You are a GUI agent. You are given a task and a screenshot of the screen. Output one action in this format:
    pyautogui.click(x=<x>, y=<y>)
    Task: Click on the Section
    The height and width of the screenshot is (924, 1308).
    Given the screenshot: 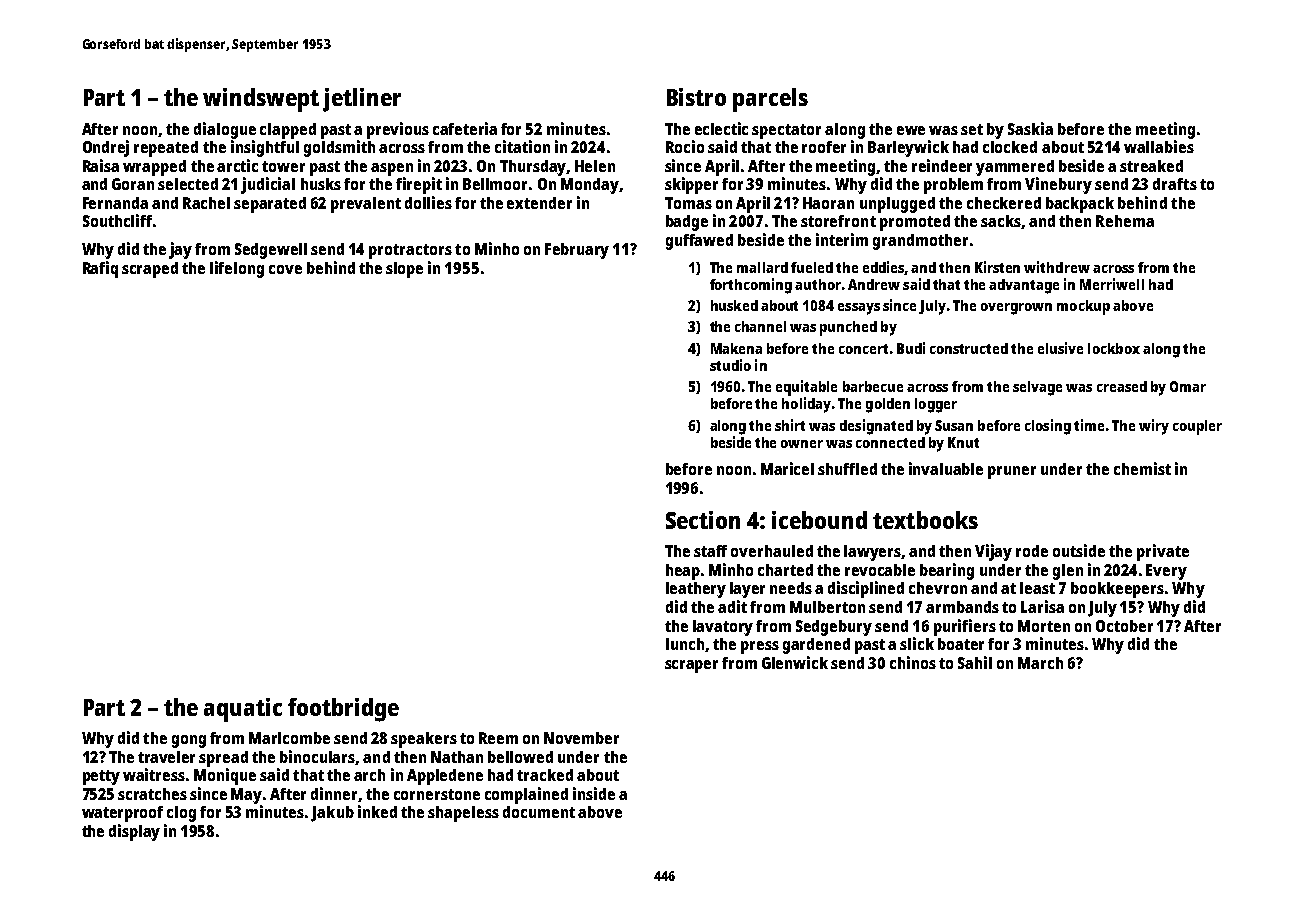 What is the action you would take?
    pyautogui.click(x=703, y=520)
